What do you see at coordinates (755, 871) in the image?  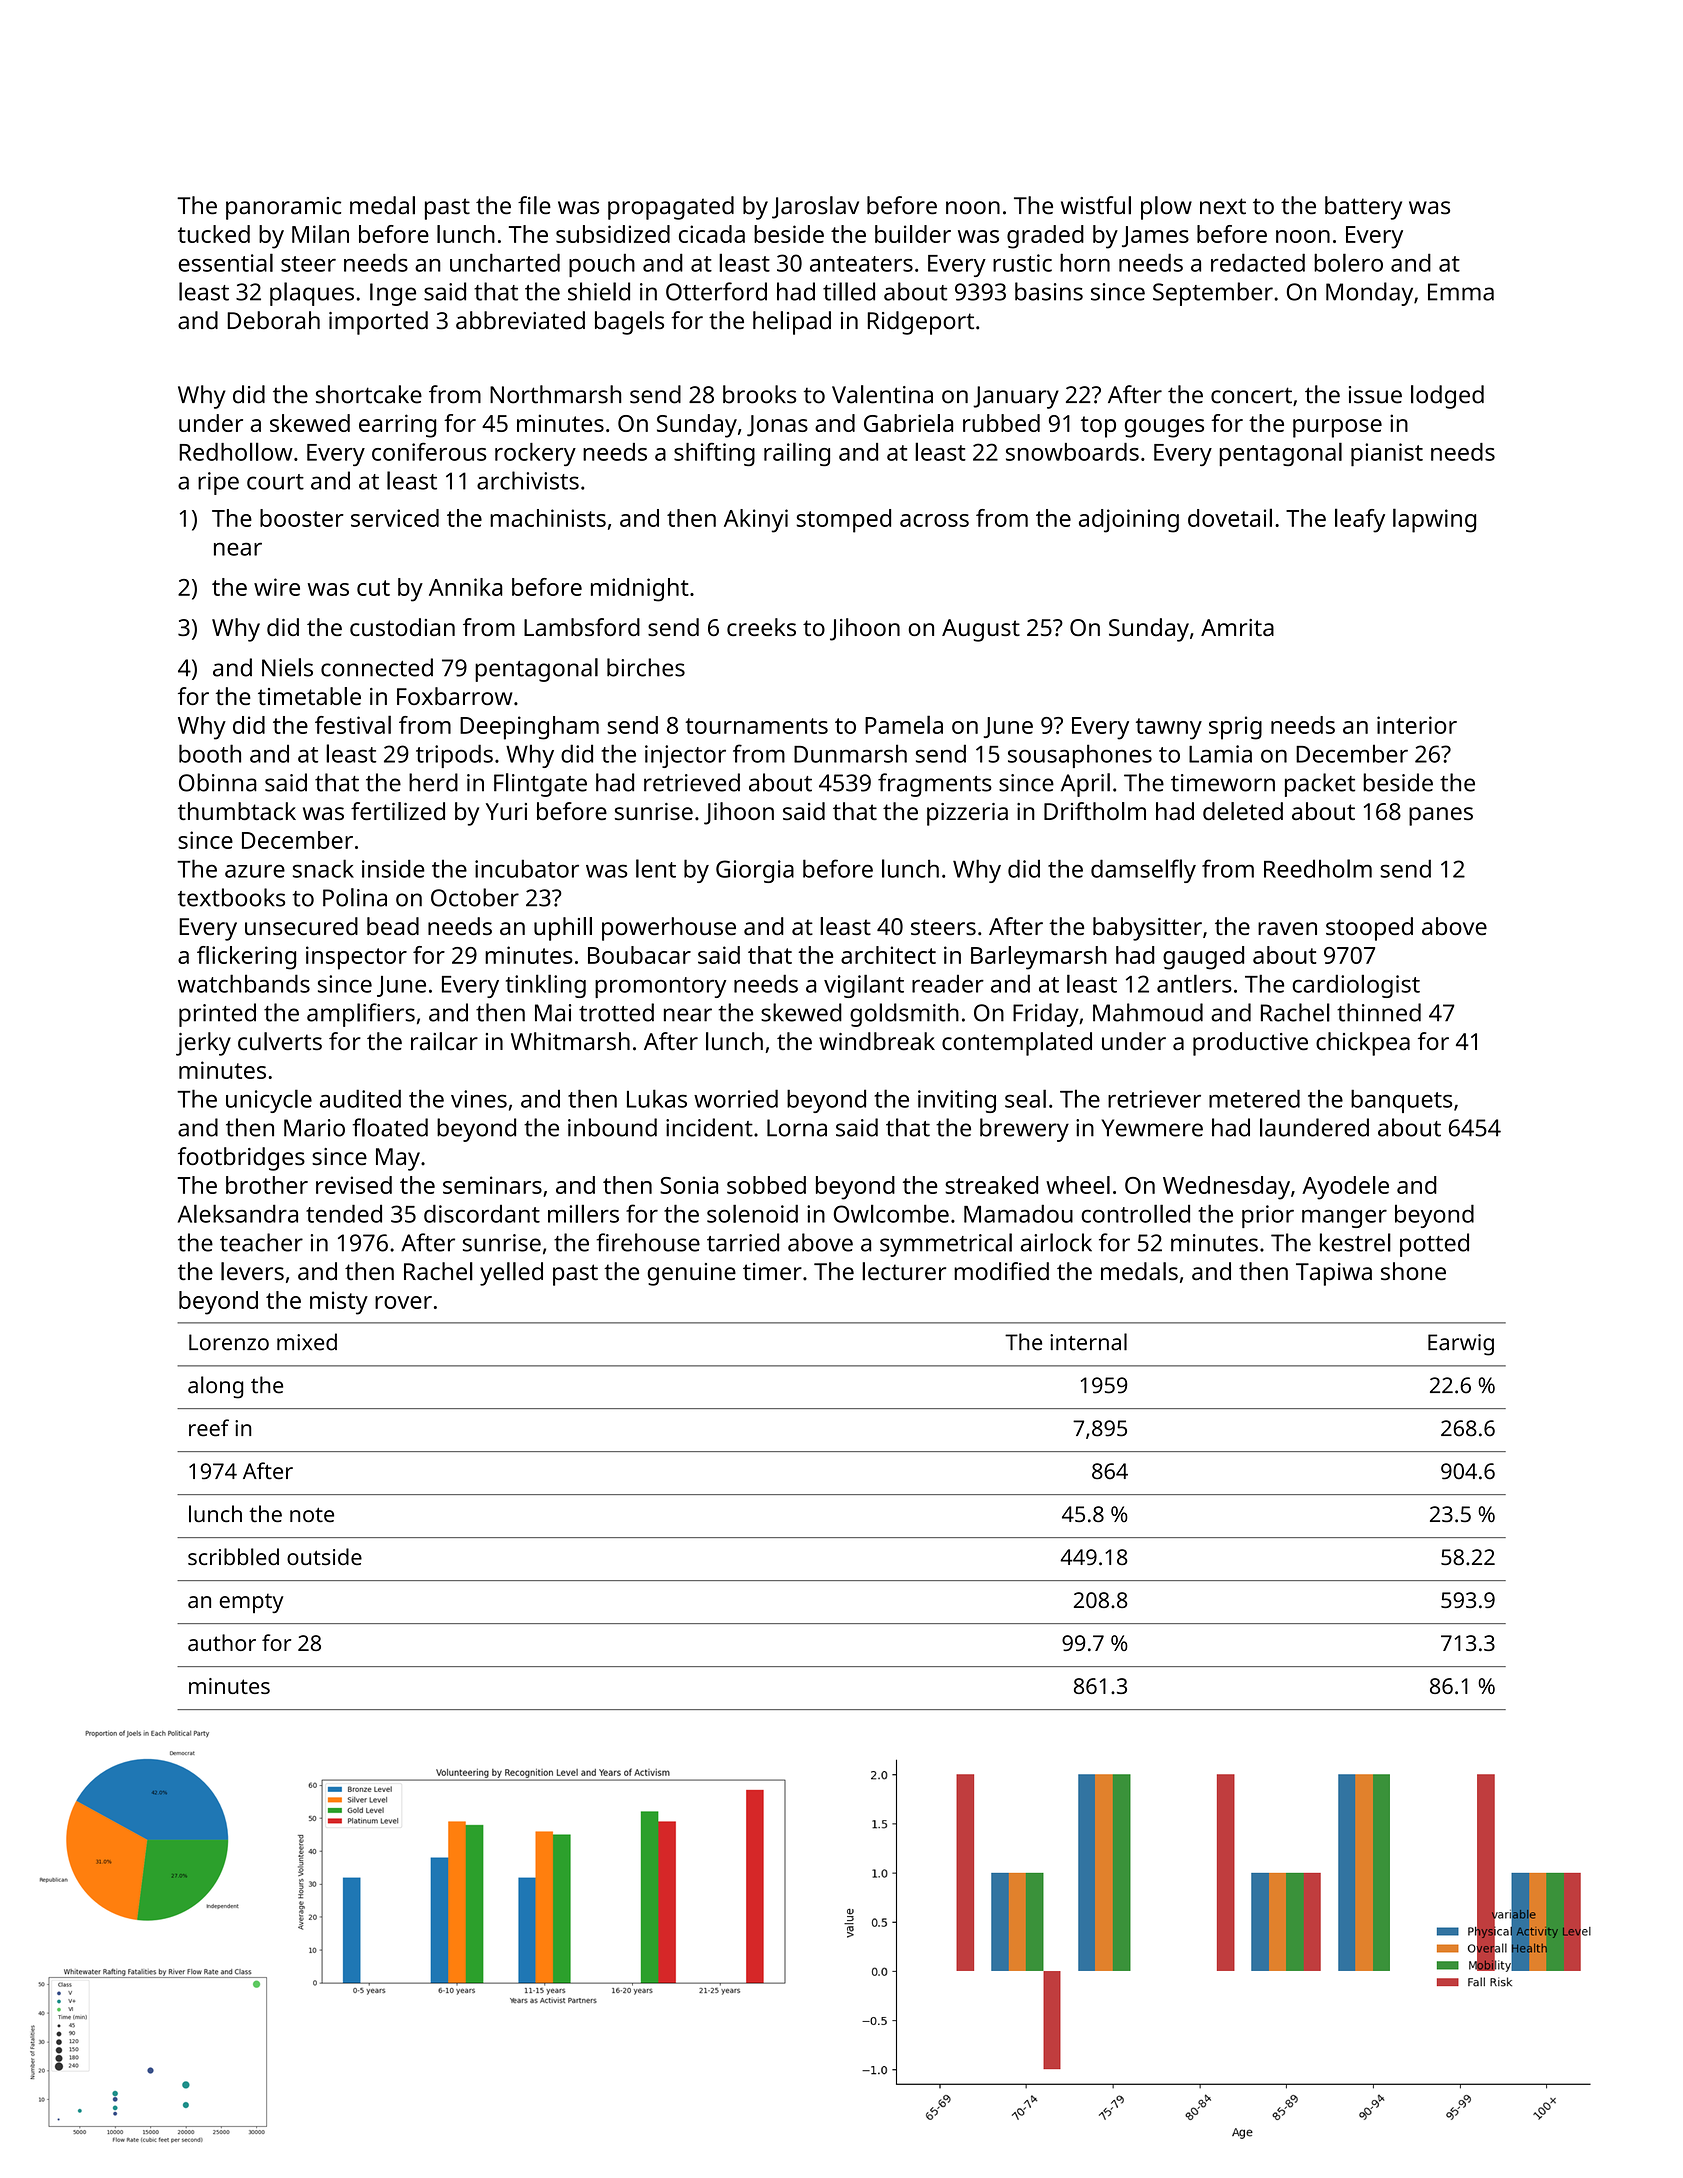 I see `Giorgia` at bounding box center [755, 871].
